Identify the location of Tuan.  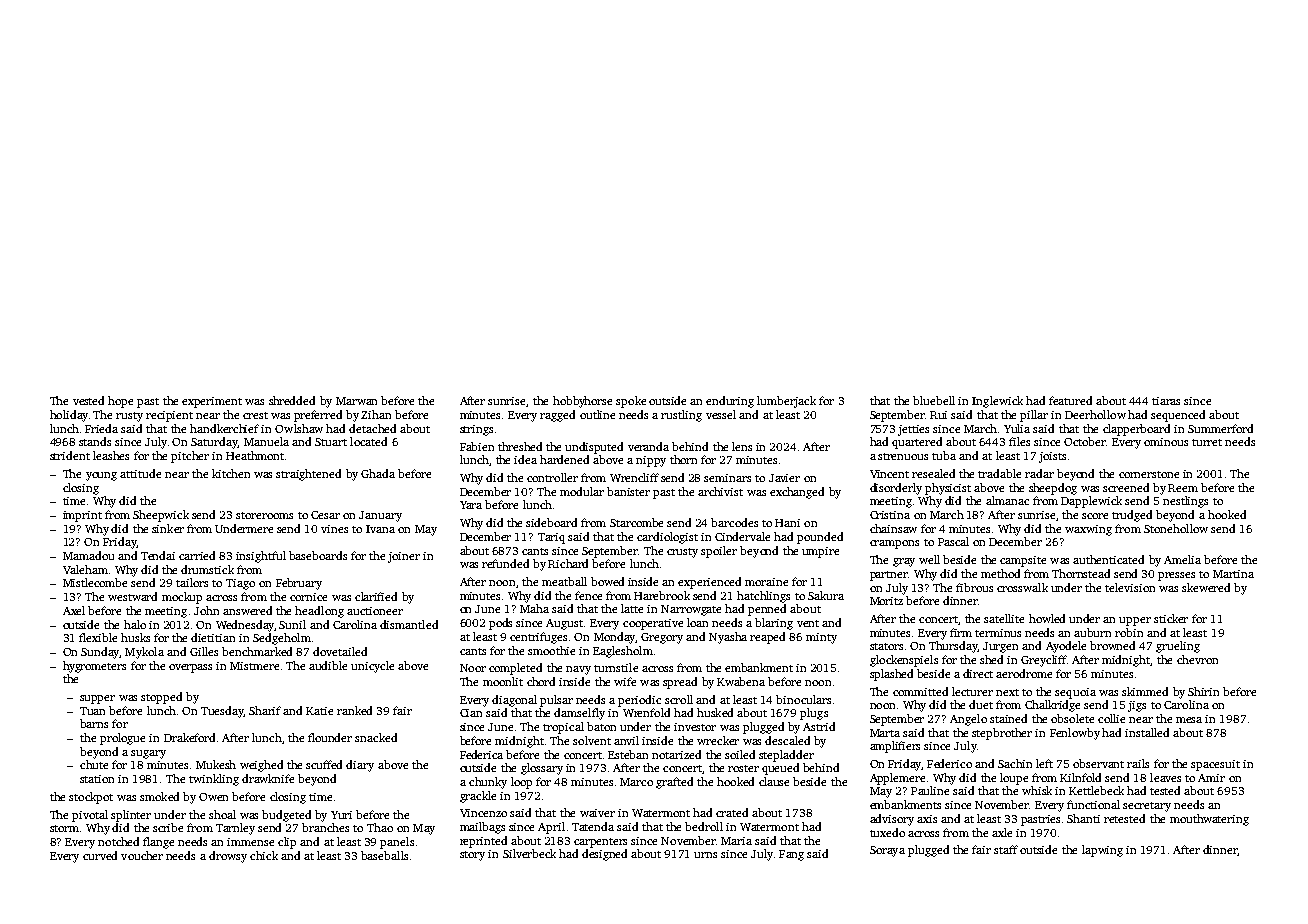
(92, 711).
